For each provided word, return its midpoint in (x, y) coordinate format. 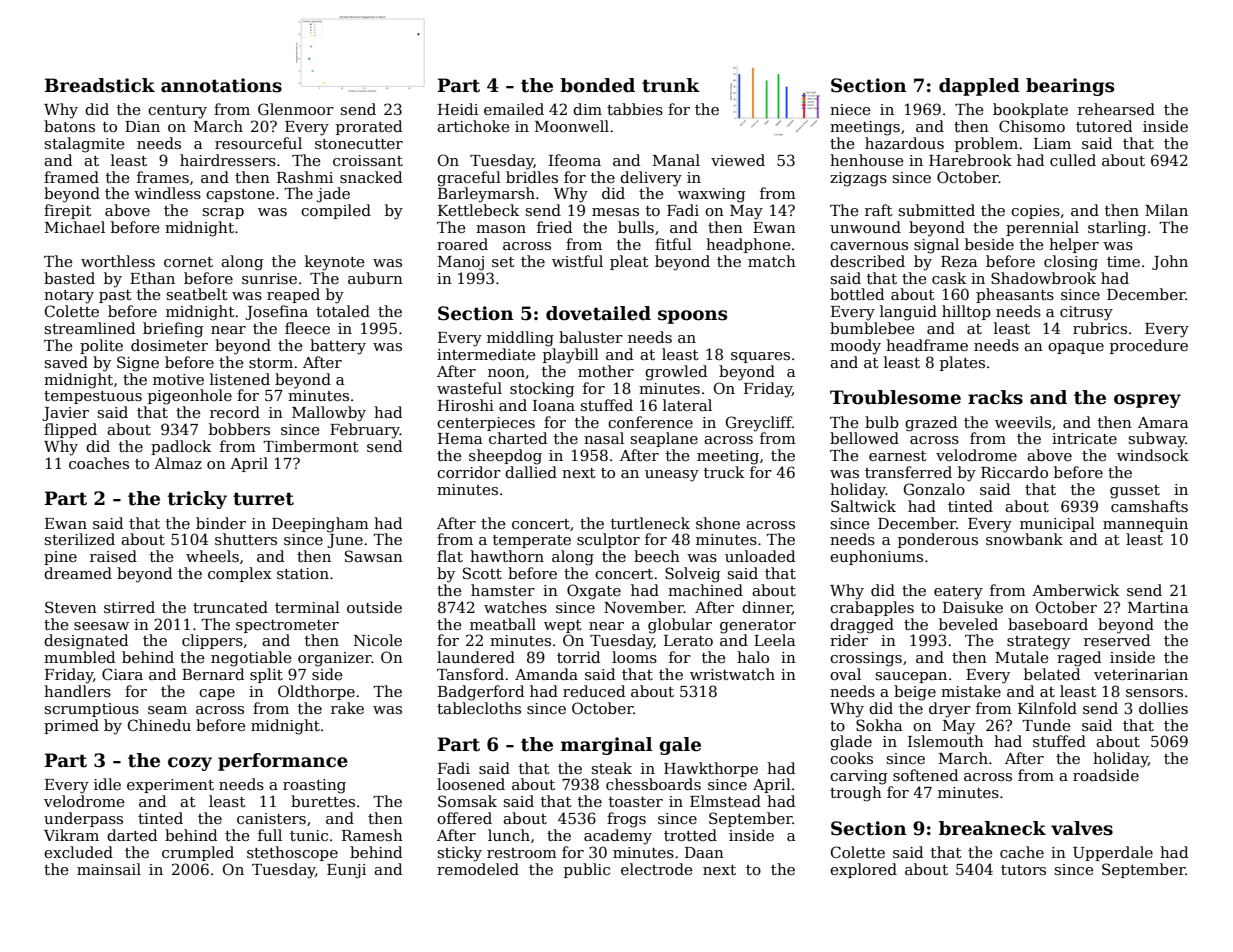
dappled (979, 87)
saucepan (911, 677)
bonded (597, 85)
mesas (615, 212)
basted (69, 278)
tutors (1023, 870)
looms (634, 657)
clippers (212, 641)
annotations (221, 85)
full (270, 835)
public (587, 870)
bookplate (1030, 110)
